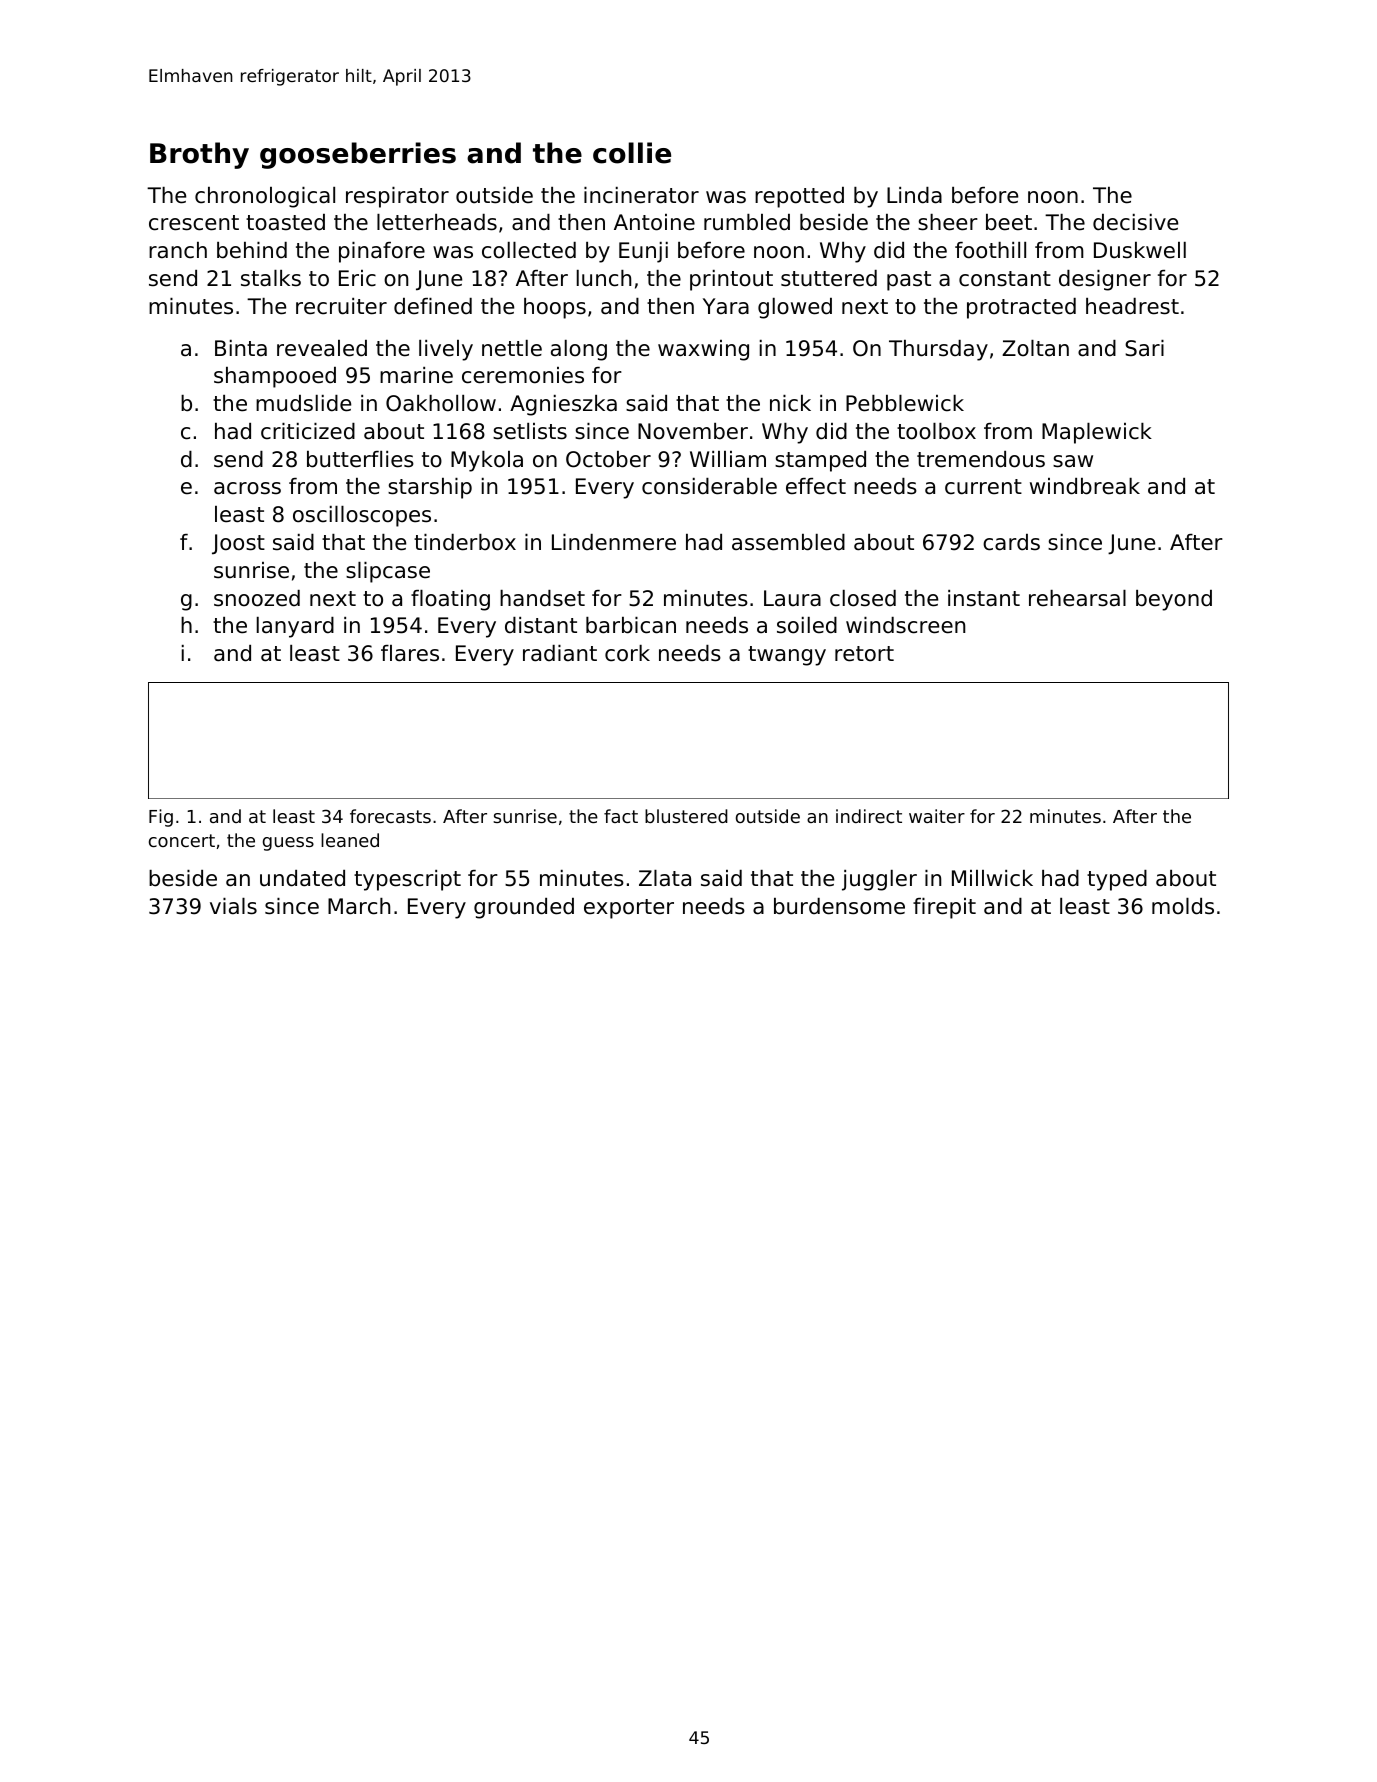  What do you see at coordinates (161, 818) in the document?
I see `Fig` at bounding box center [161, 818].
